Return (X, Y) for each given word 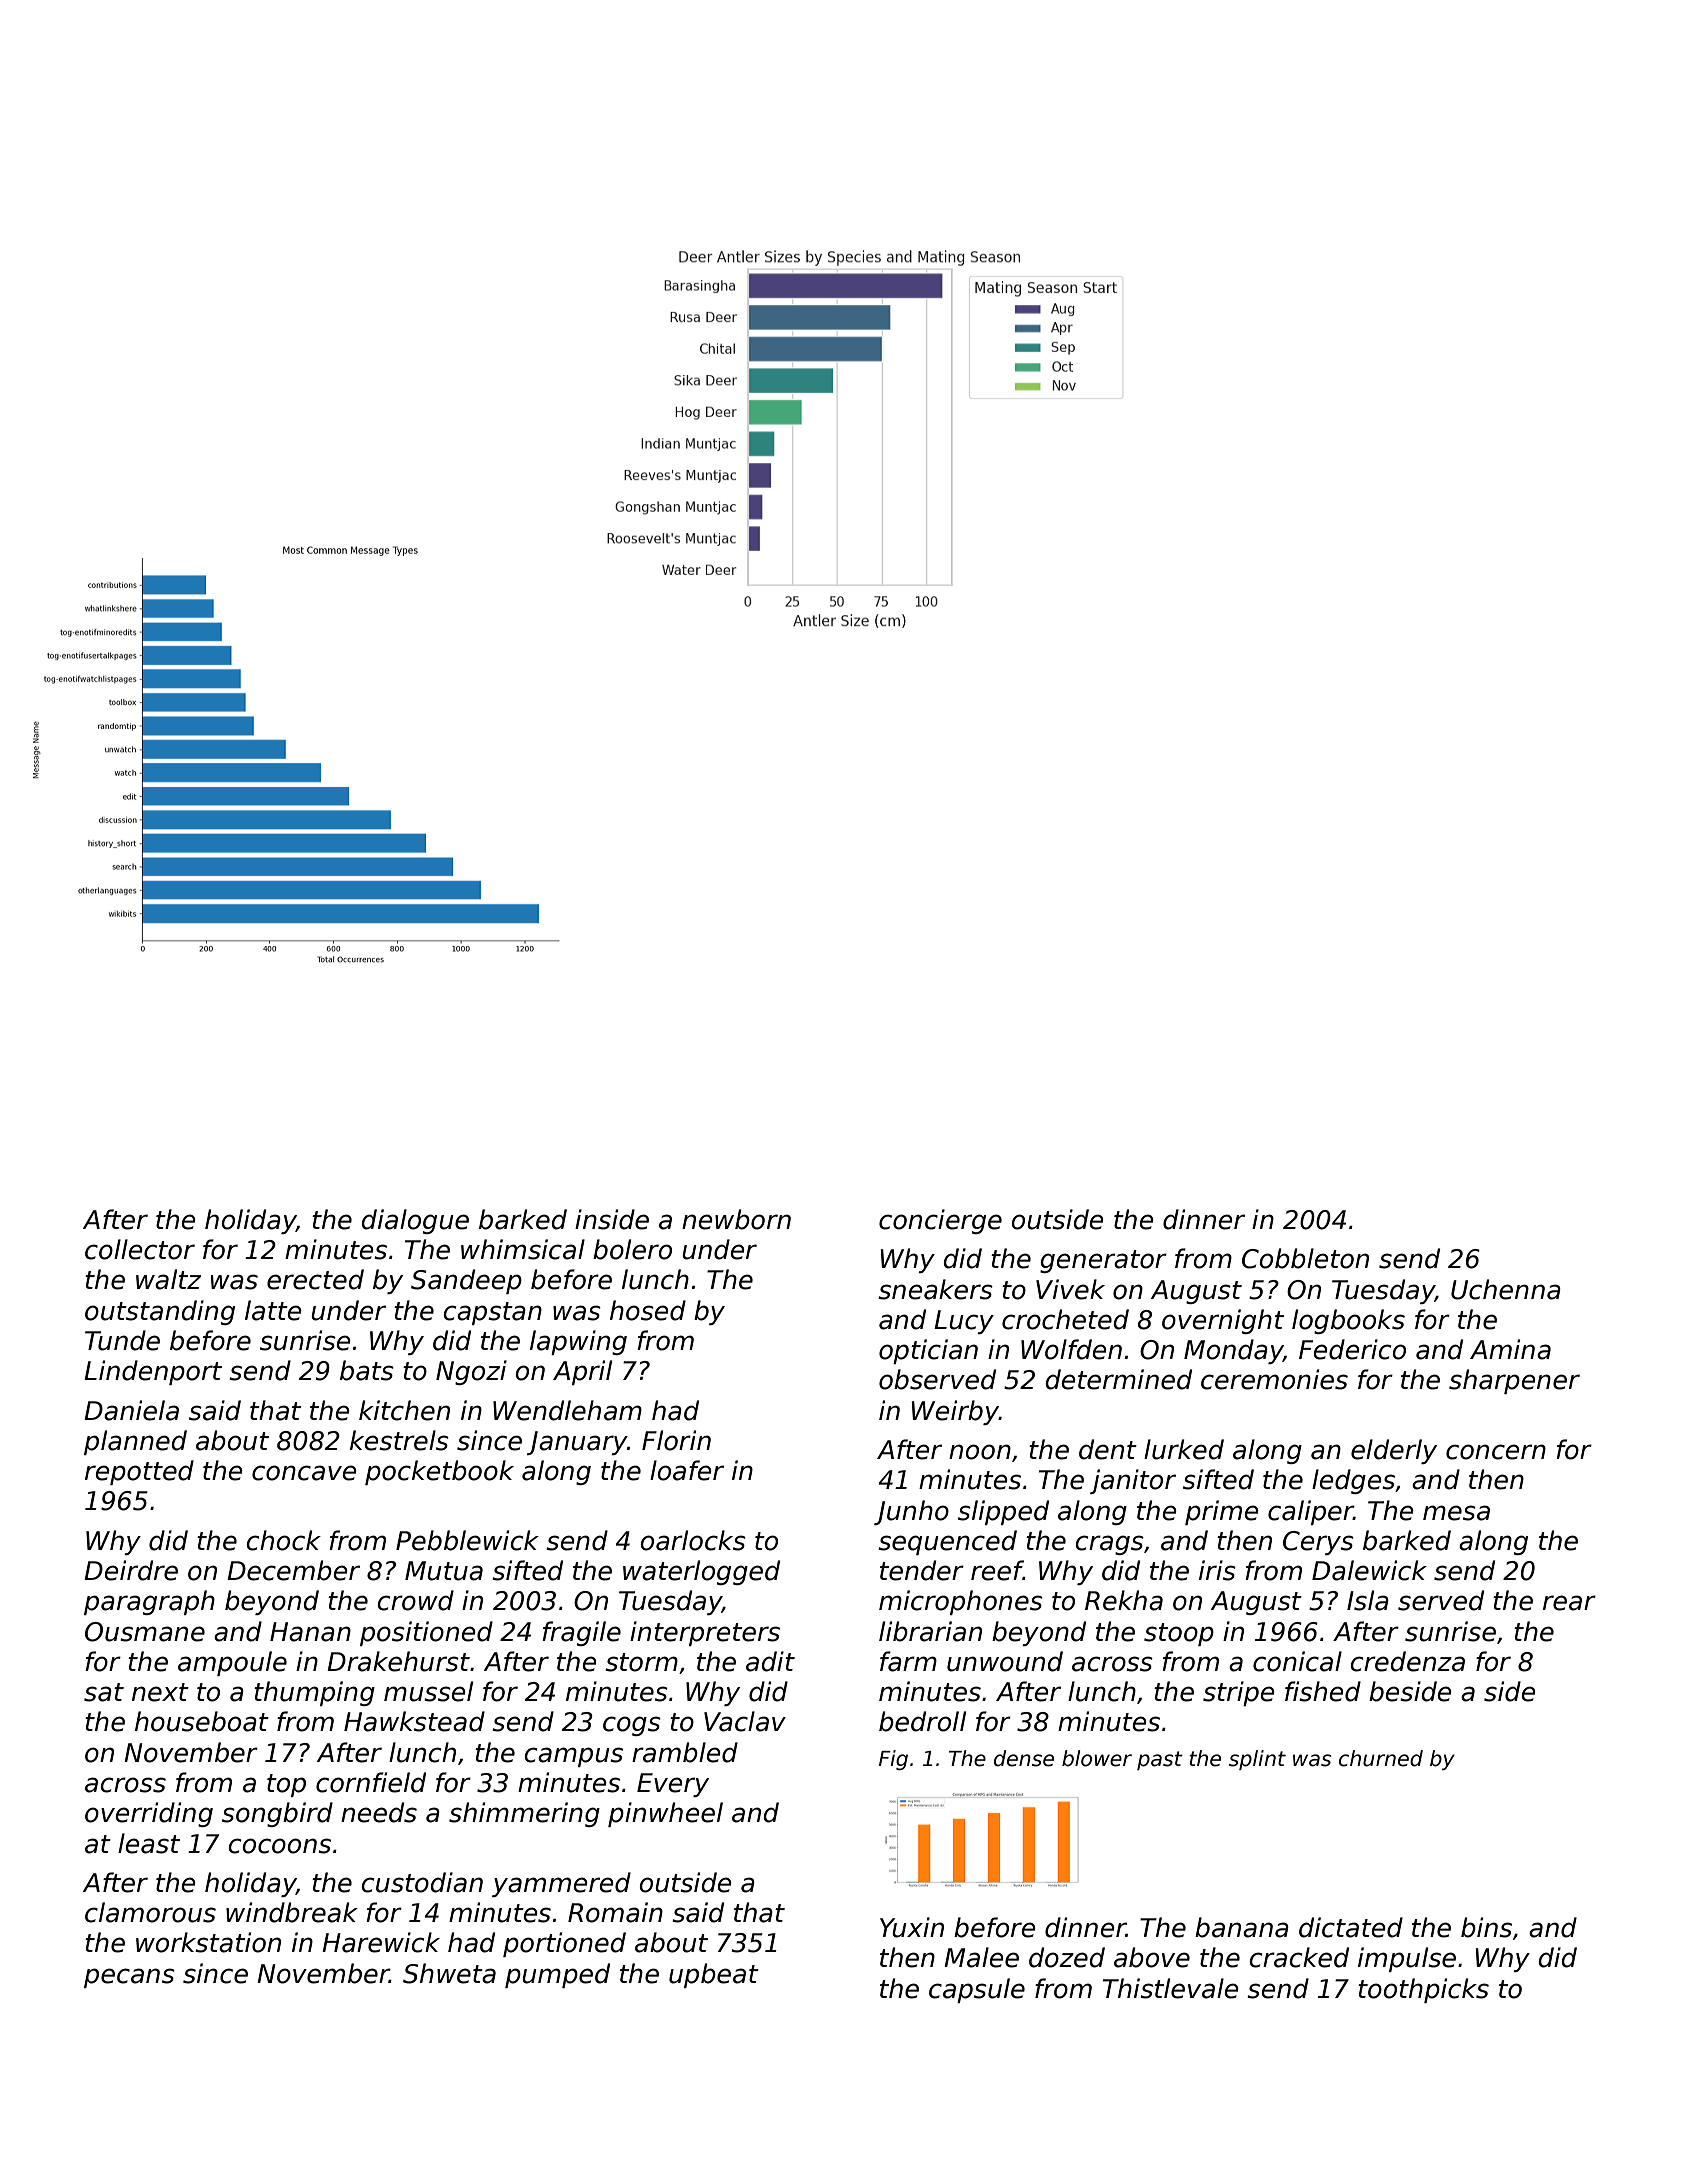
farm (908, 1661)
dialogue (415, 1221)
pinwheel (665, 1814)
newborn (736, 1219)
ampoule (232, 1663)
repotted (139, 1472)
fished (1323, 1691)
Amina (1510, 1349)
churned (1381, 1758)
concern (1496, 1452)
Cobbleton (1305, 1258)
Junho (911, 1512)
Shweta (449, 1973)
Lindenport (153, 1372)
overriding (149, 1814)
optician (928, 1351)
